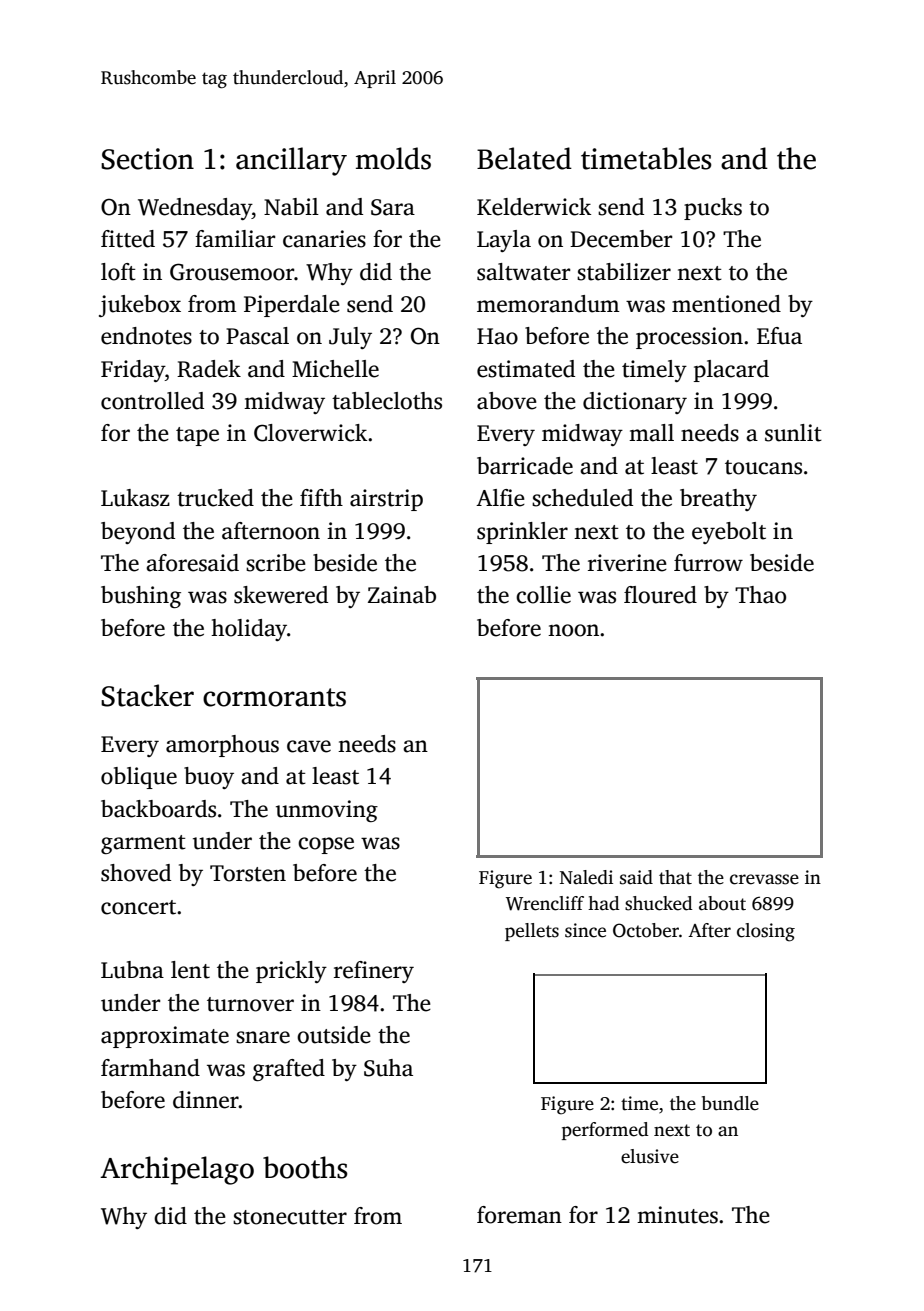  Describe the element at coordinates (387, 401) in the page. I see `tablecloths` at that location.
